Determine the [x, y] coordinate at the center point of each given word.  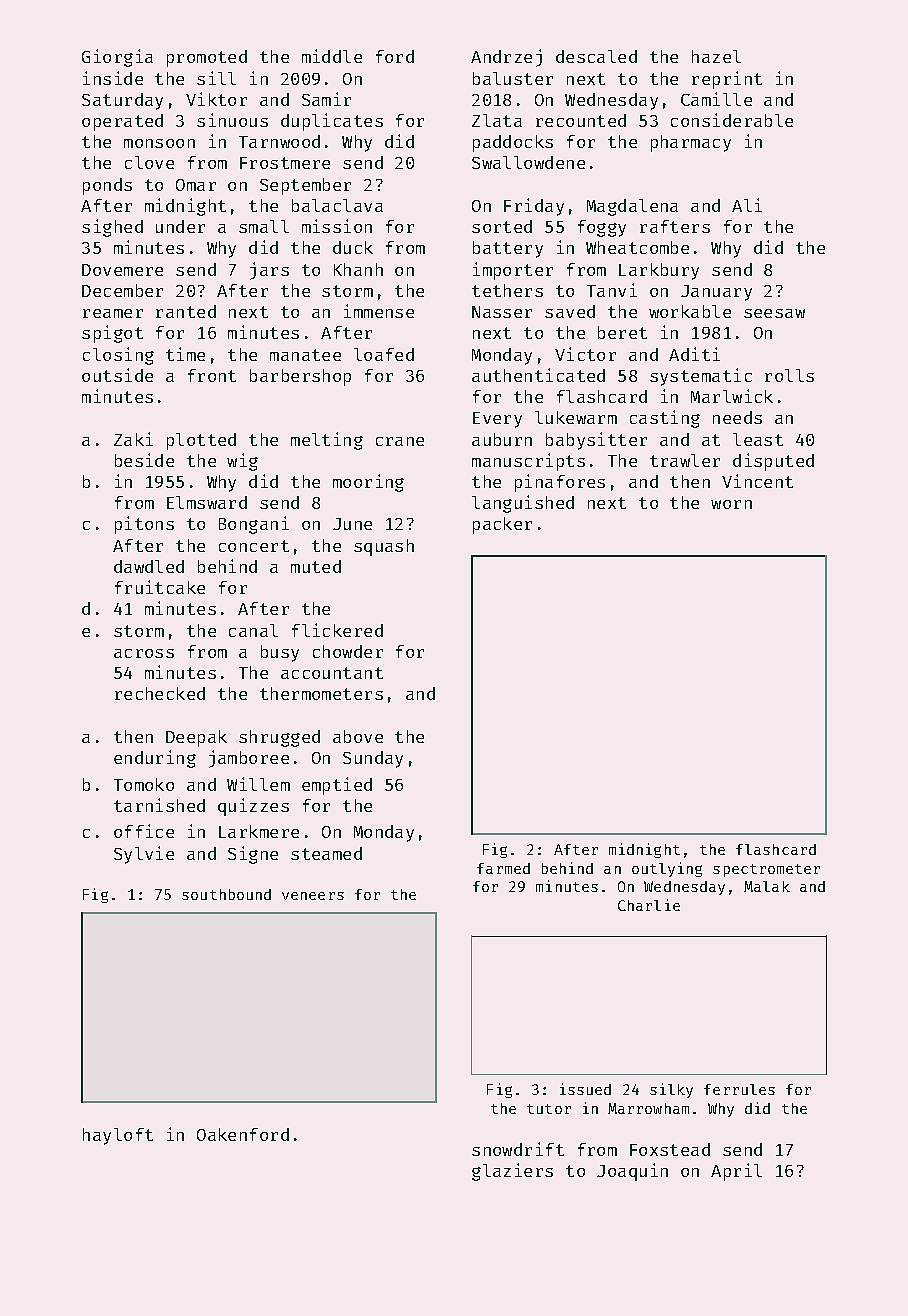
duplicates [332, 122]
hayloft [118, 1136]
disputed [773, 462]
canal [253, 630]
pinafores [560, 483]
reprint [727, 80]
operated [122, 122]
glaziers [512, 1172]
